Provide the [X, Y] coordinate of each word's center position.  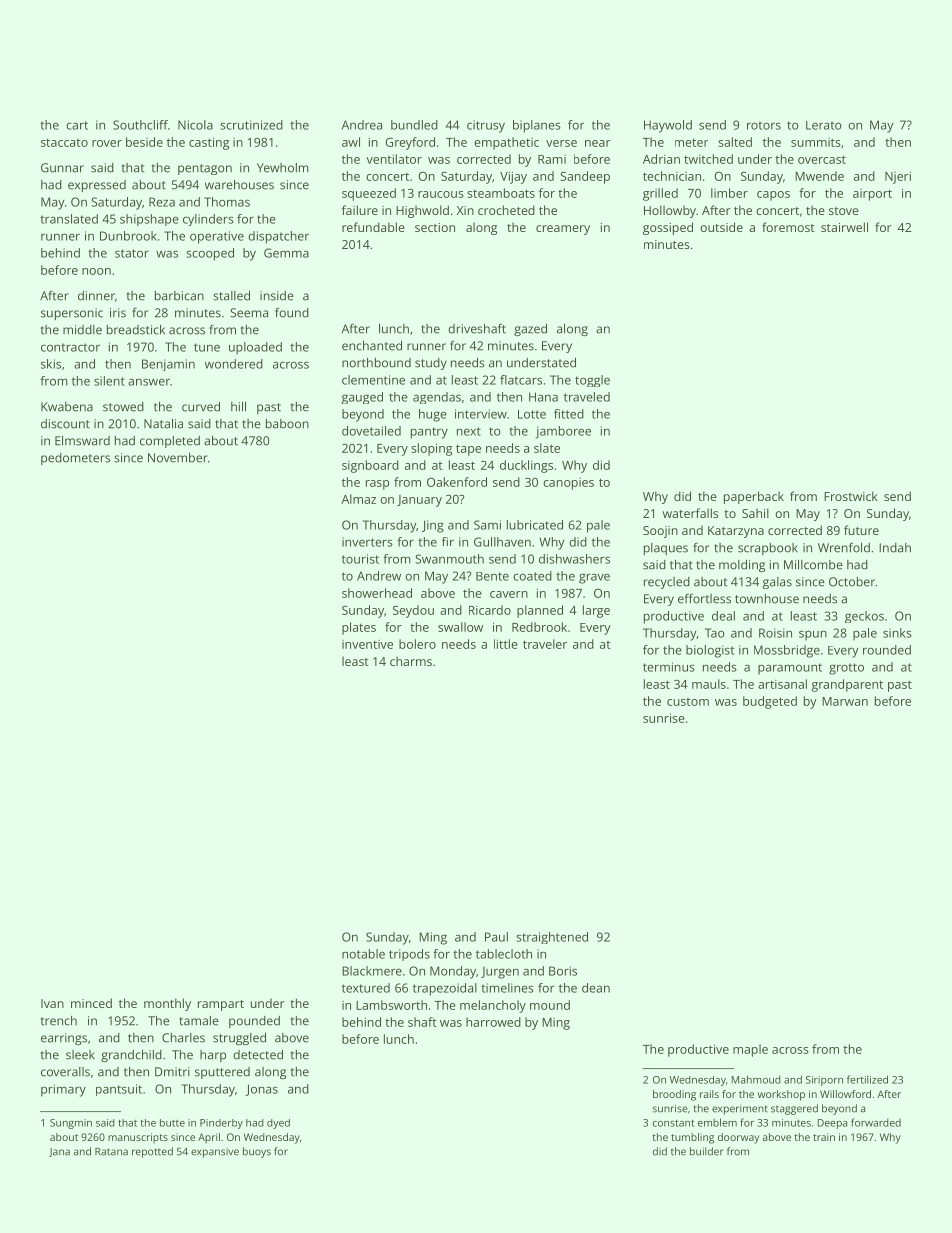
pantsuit [119, 1090]
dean [596, 988]
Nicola [195, 125]
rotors [764, 125]
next [469, 431]
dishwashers [574, 559]
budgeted [770, 702]
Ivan [52, 1003]
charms [411, 661]
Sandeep [585, 177]
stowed [123, 407]
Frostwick [851, 496]
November [178, 458]
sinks [897, 633]
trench [59, 1021]
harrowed [493, 1022]
